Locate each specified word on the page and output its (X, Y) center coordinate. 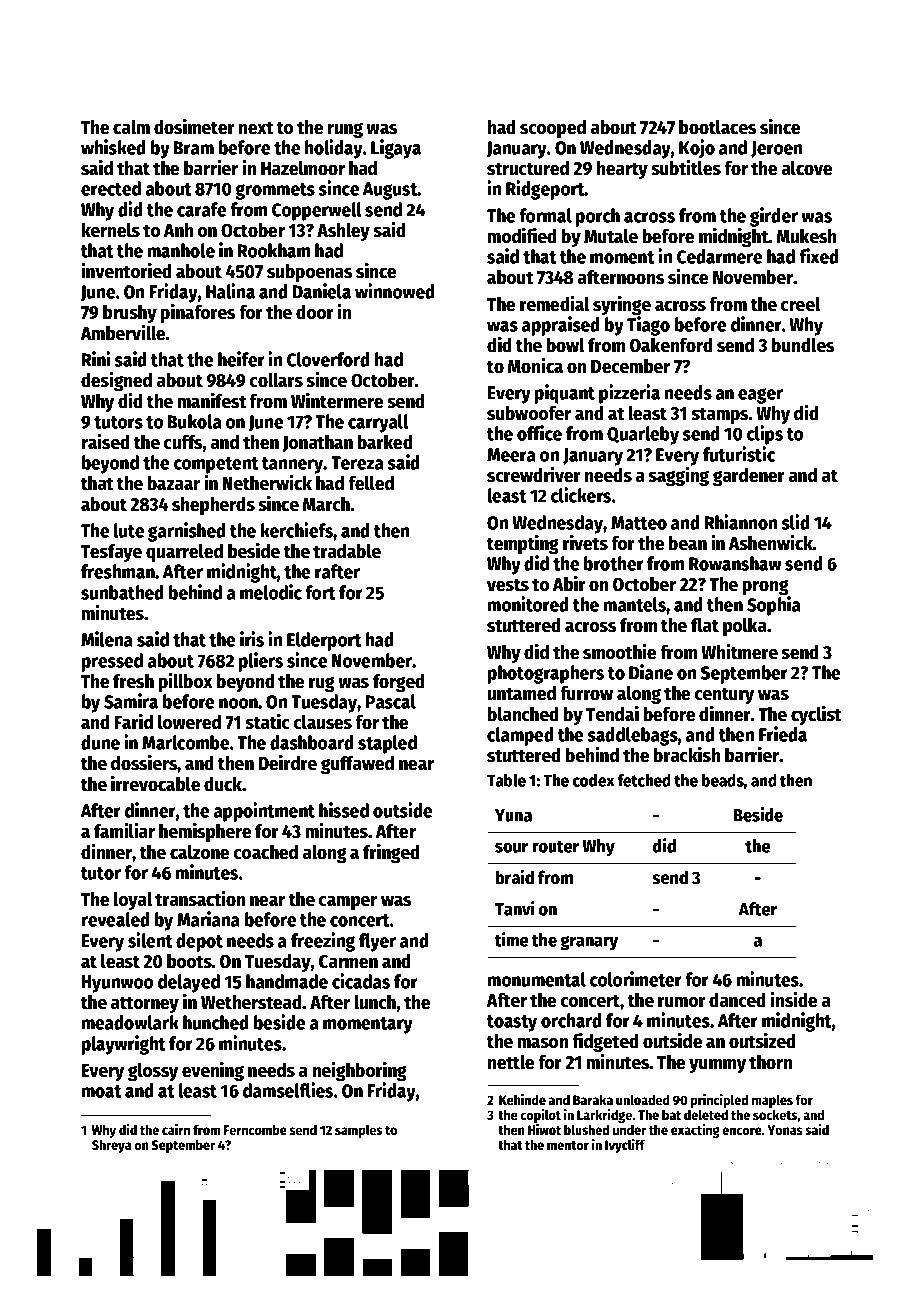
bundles (803, 345)
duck (223, 784)
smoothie (619, 651)
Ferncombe (255, 1129)
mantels (635, 604)
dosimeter (194, 127)
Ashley (343, 232)
